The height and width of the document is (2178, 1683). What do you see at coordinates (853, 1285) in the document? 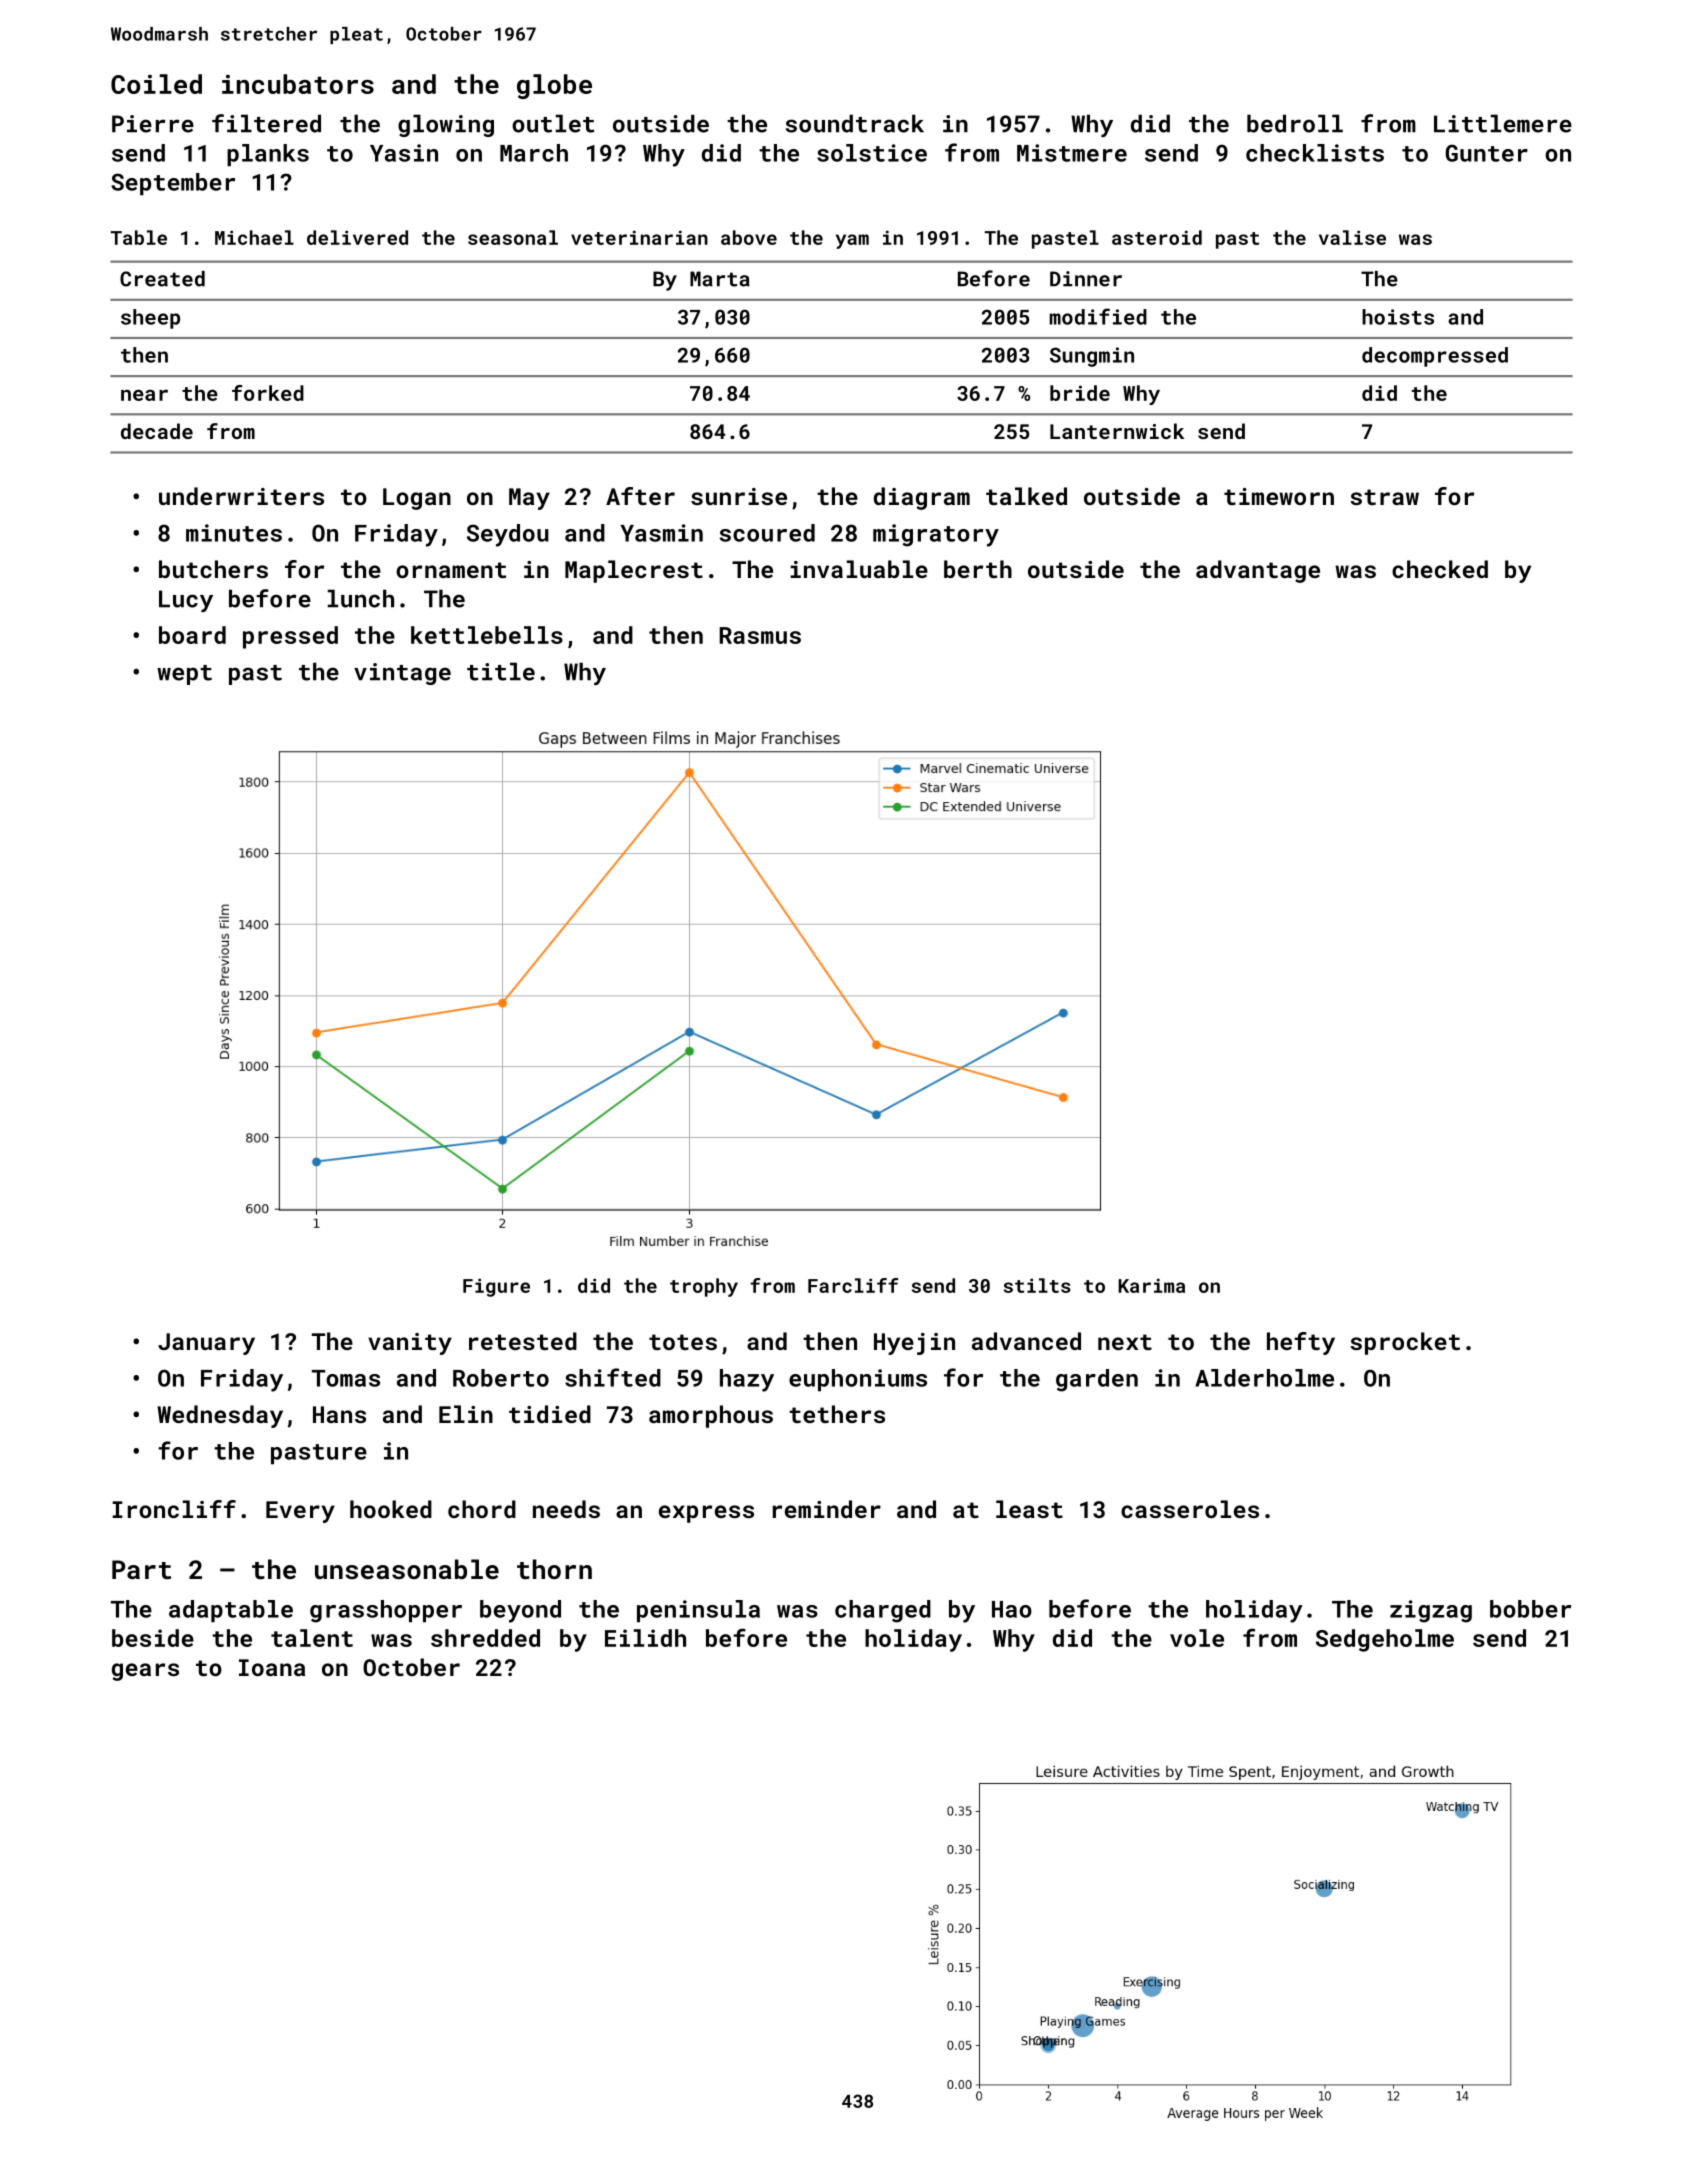
I see `Farcliff` at bounding box center [853, 1285].
